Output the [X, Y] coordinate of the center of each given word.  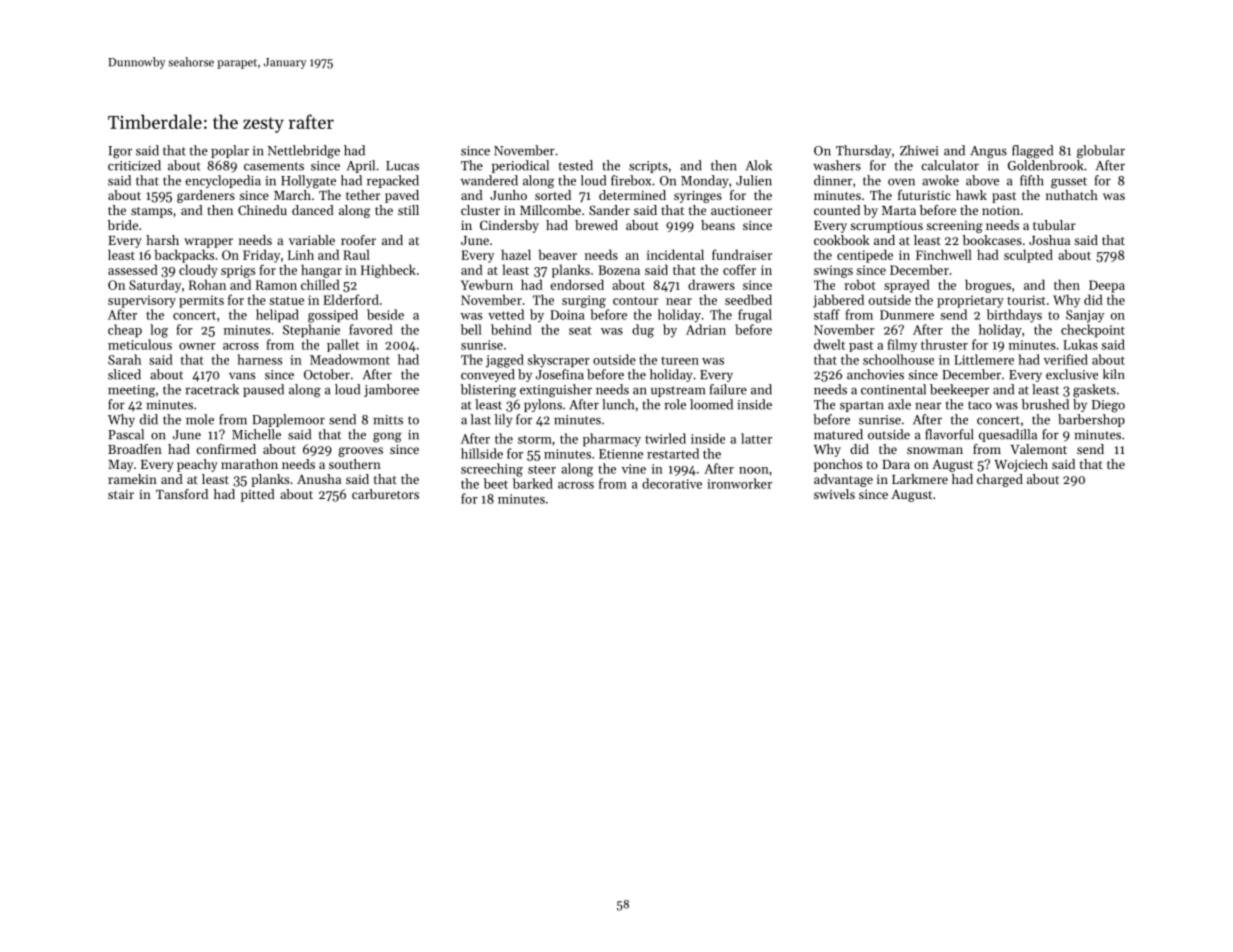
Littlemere [984, 359]
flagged [1032, 152]
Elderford [351, 299]
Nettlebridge [304, 152]
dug [643, 331]
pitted [258, 495]
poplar [230, 151]
